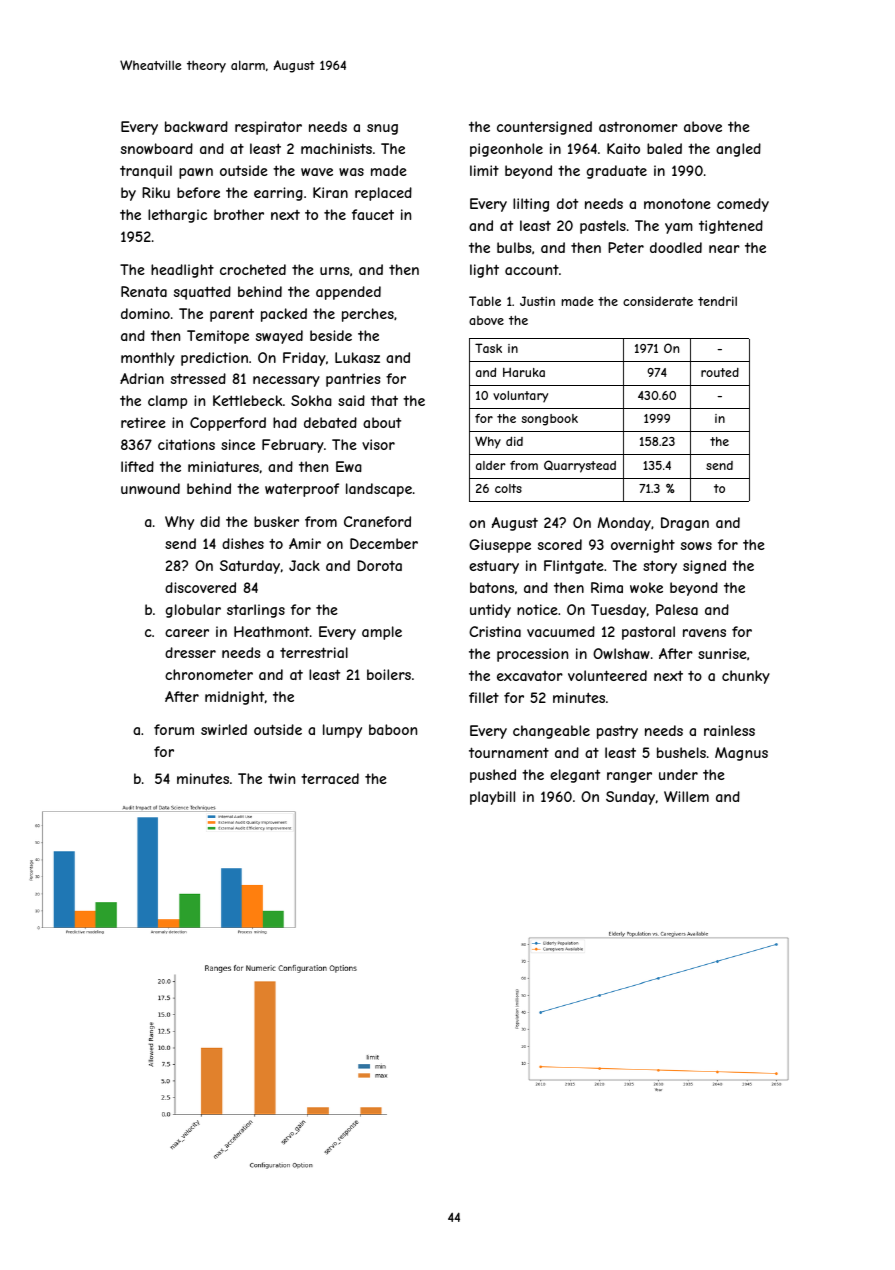  What do you see at coordinates (378, 444) in the document?
I see `visor` at bounding box center [378, 444].
